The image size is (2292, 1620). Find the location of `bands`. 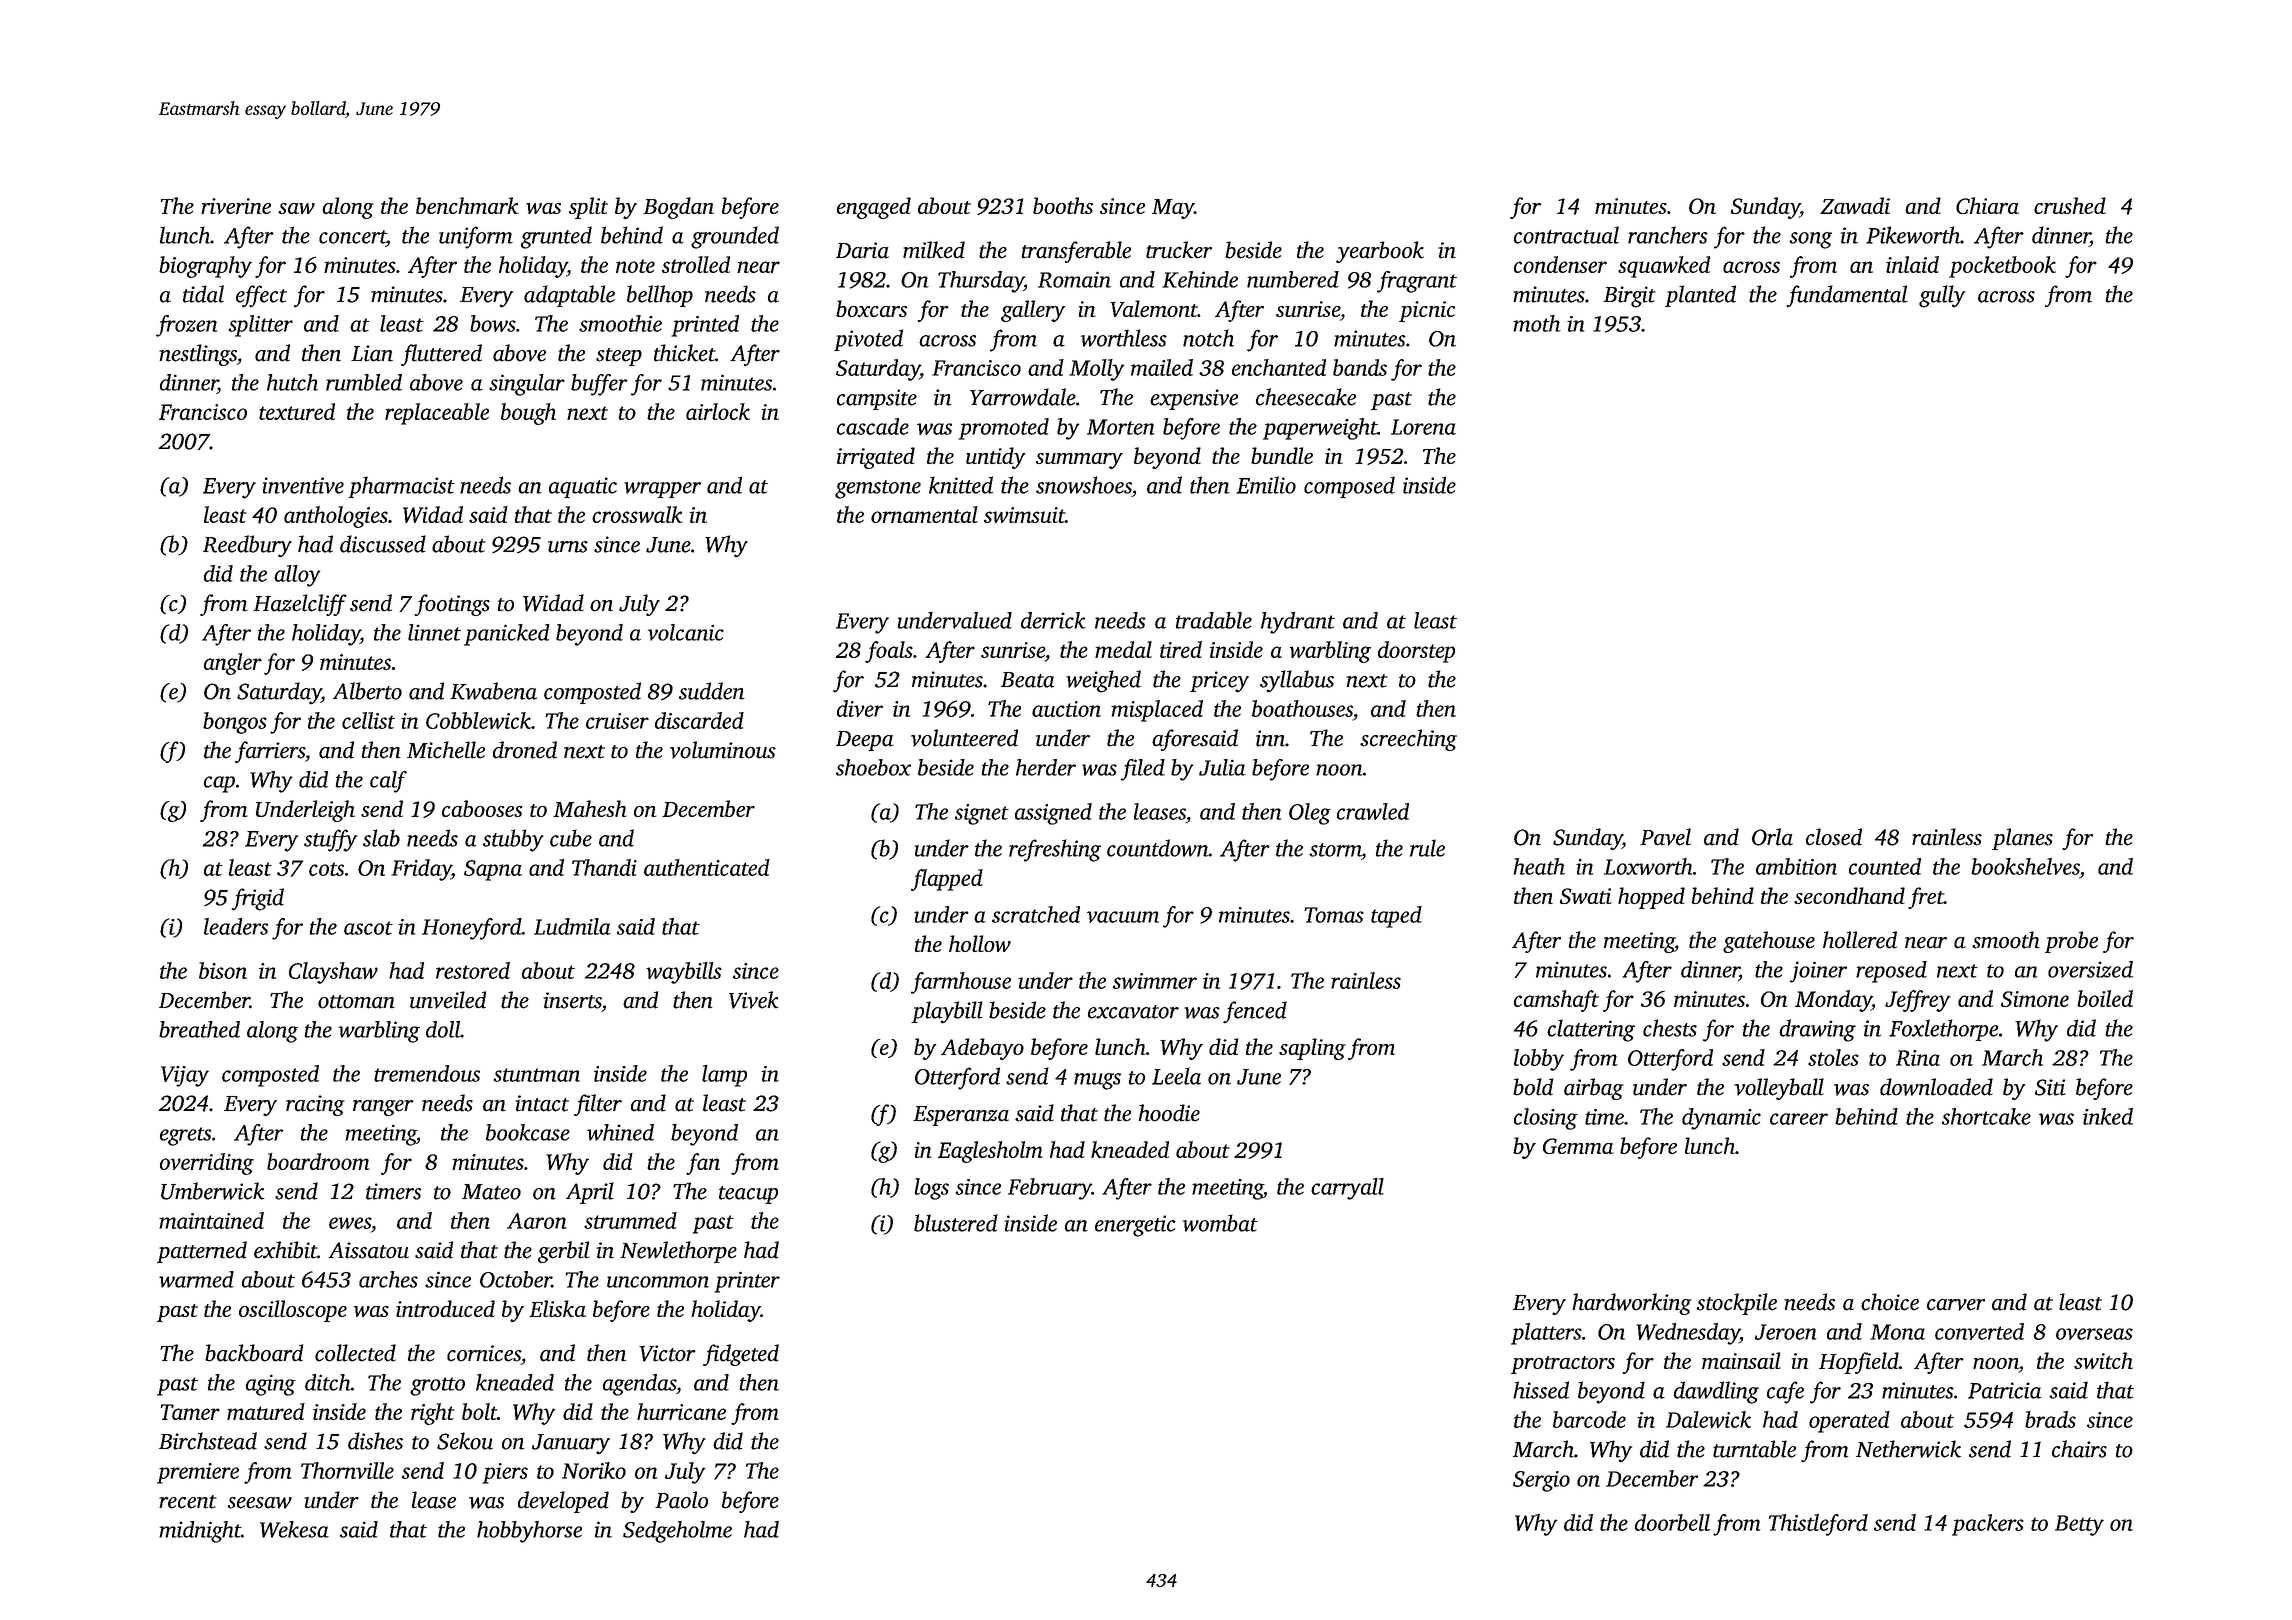

bands is located at coordinates (1360, 367).
